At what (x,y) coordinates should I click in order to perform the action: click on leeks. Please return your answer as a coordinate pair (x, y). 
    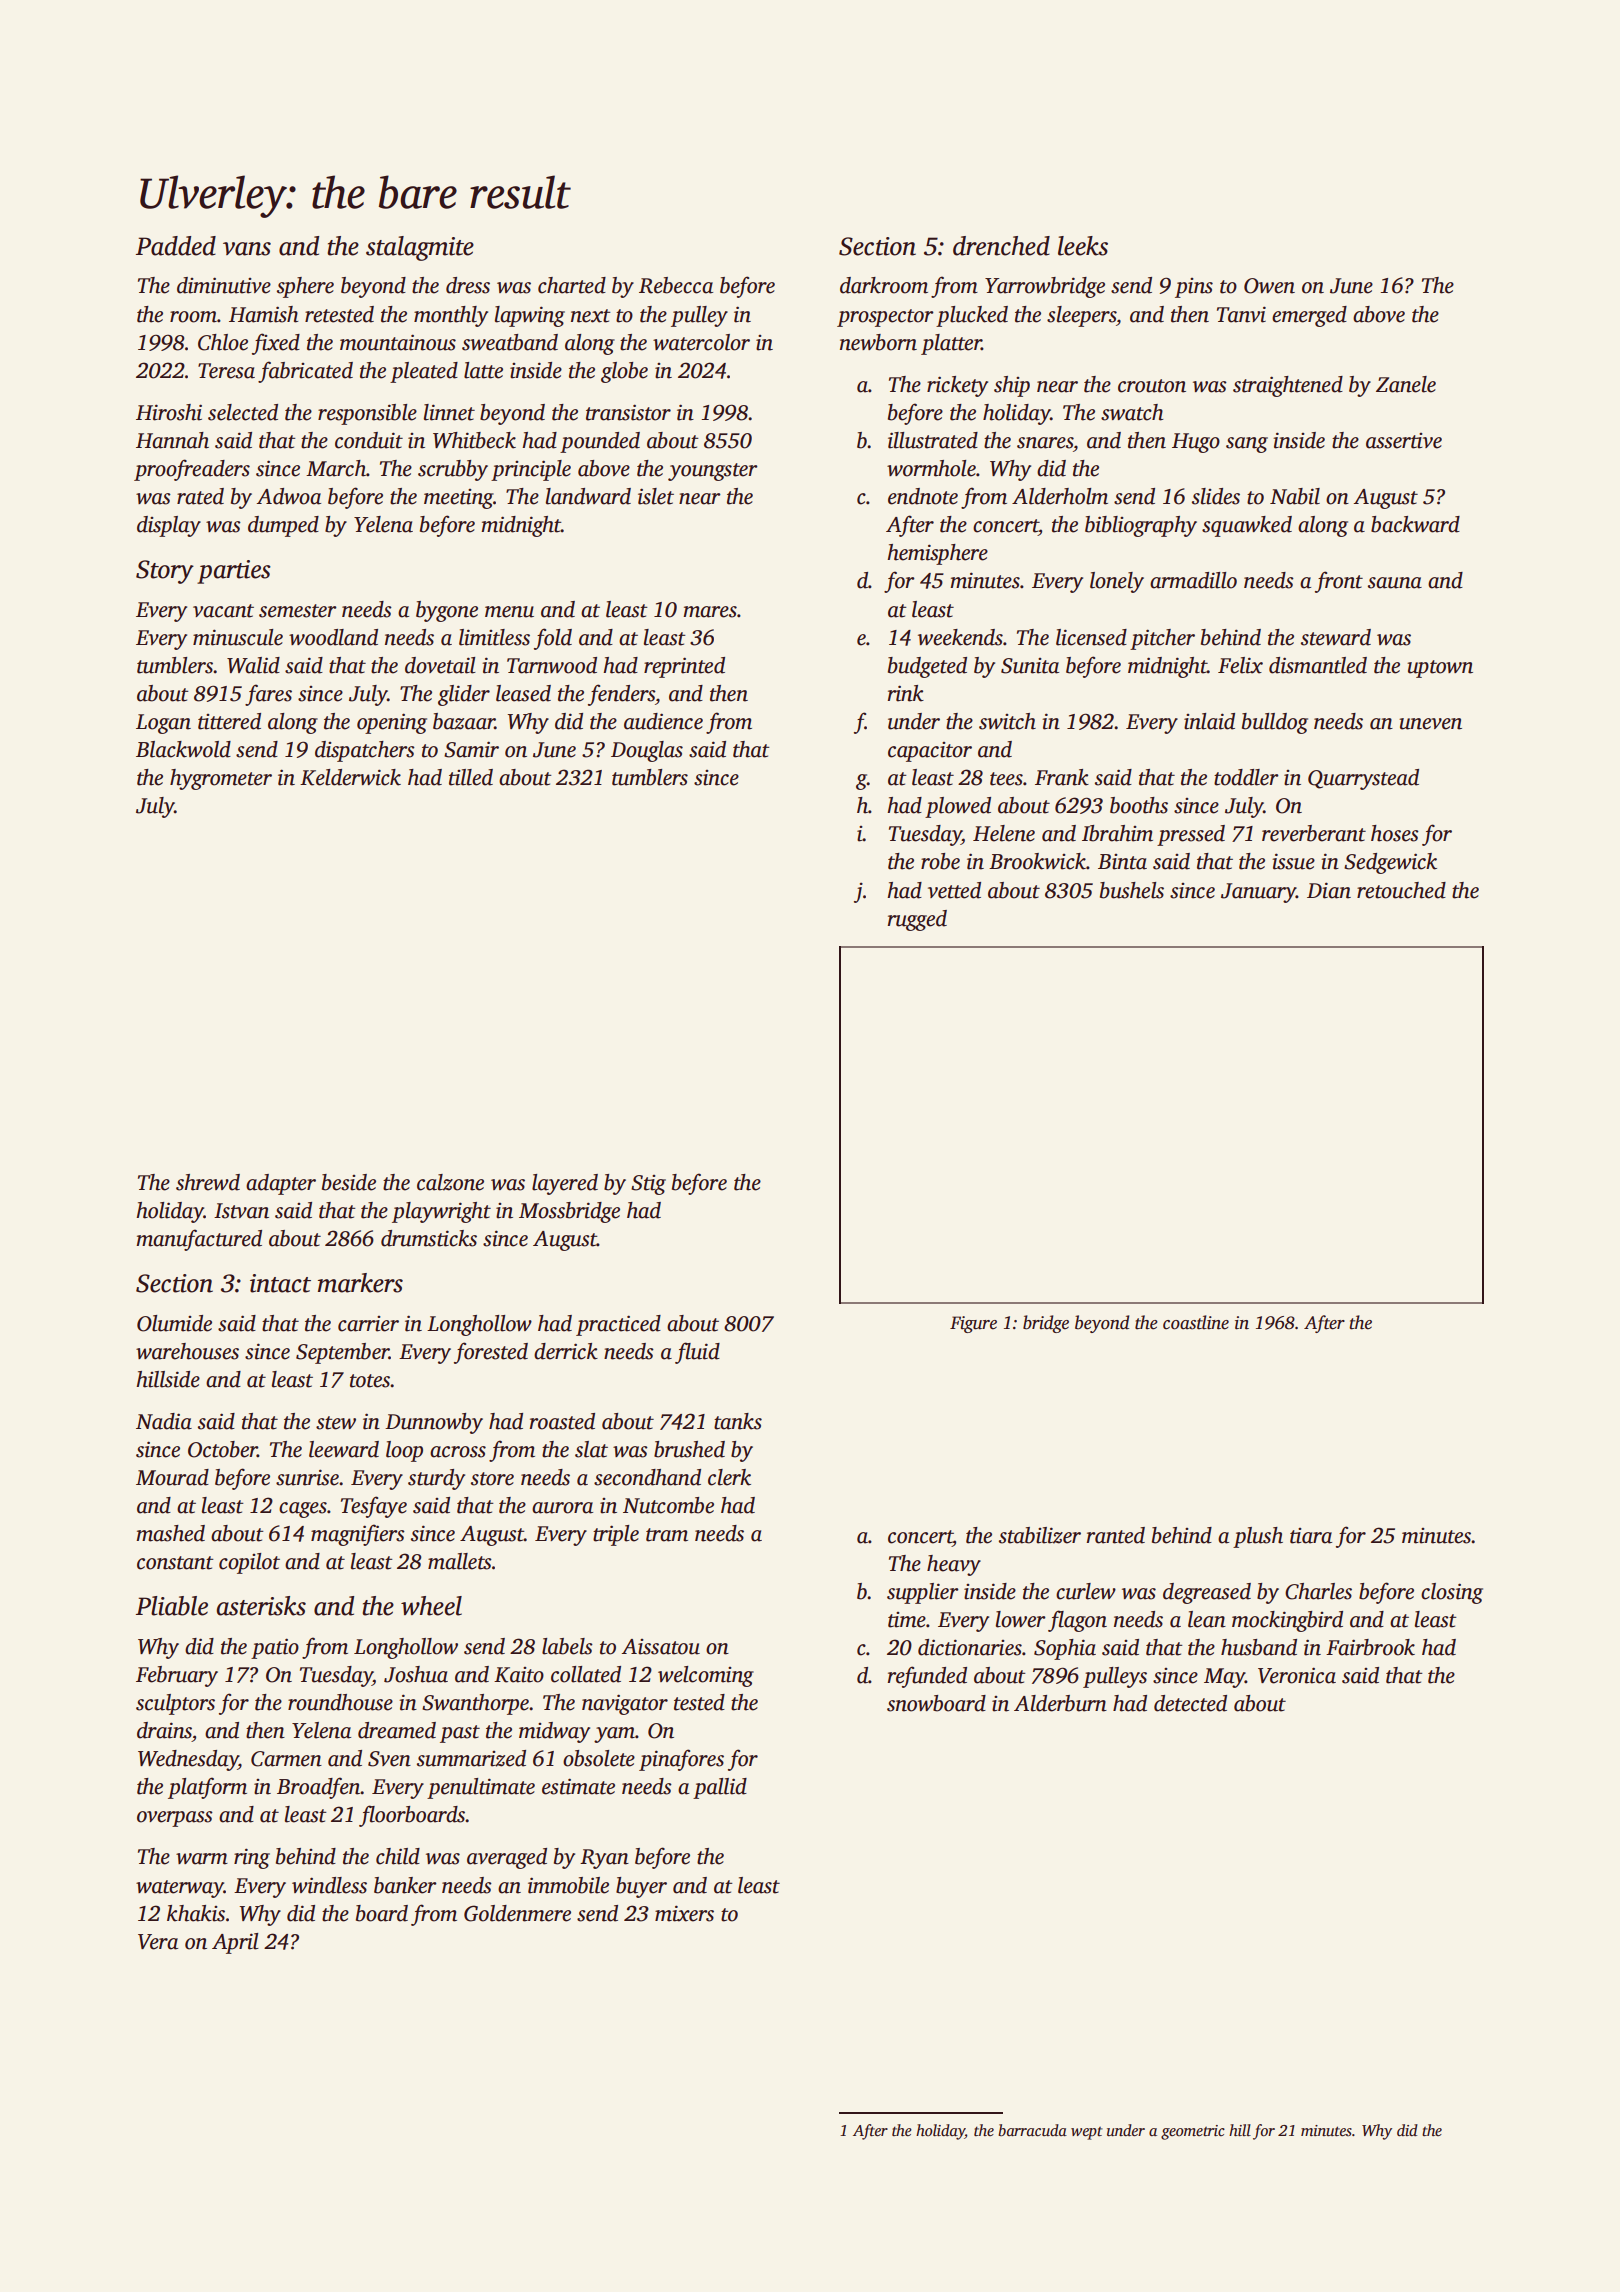
    Looking at the image, I should click on (1083, 246).
